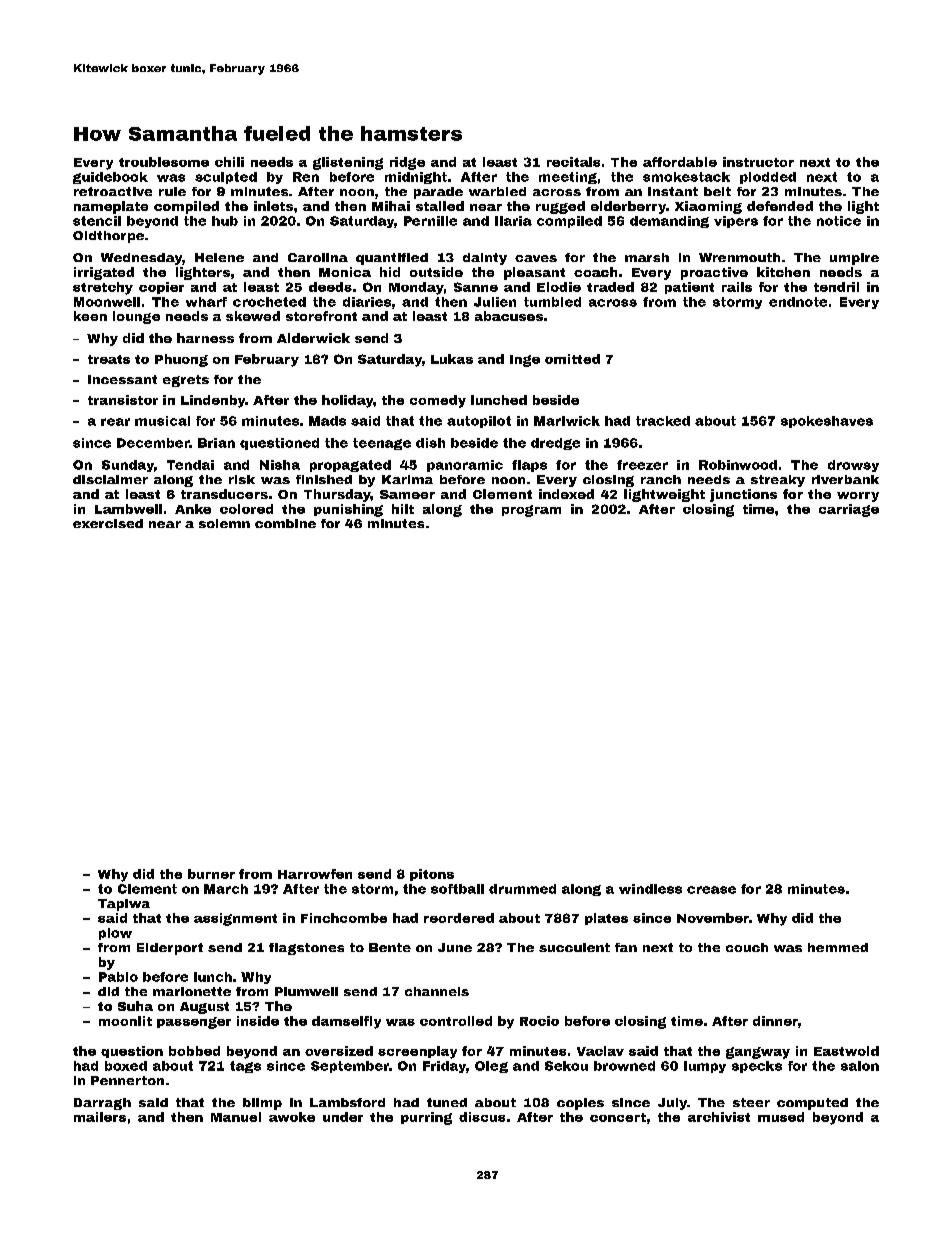  Describe the element at coordinates (108, 523) in the page. I see `exercised` at that location.
